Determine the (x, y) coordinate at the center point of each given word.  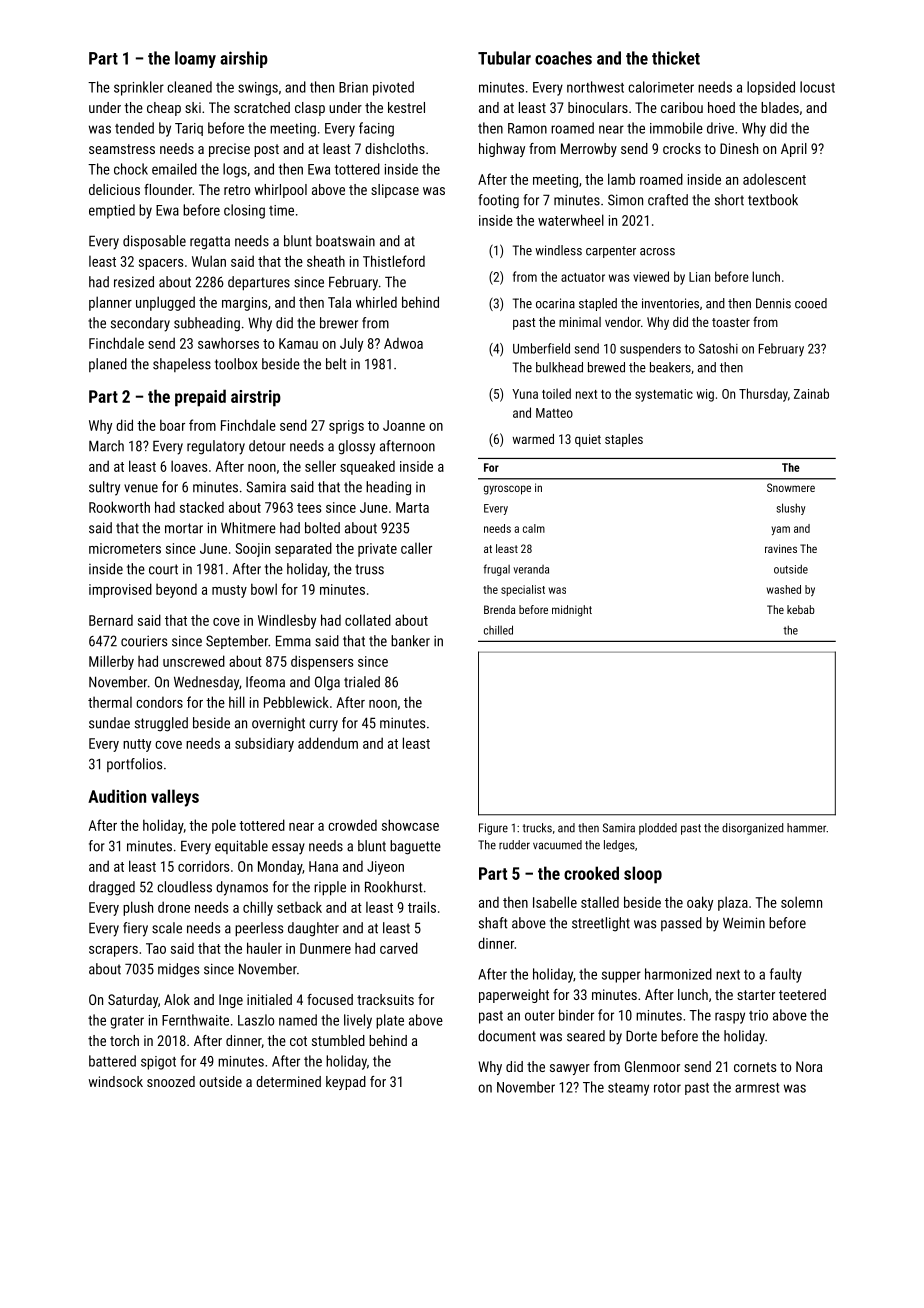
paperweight (514, 996)
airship (244, 59)
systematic (664, 395)
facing (376, 129)
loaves (189, 466)
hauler (264, 948)
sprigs (346, 427)
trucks (537, 828)
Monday (280, 867)
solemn (801, 902)
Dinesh (739, 148)
